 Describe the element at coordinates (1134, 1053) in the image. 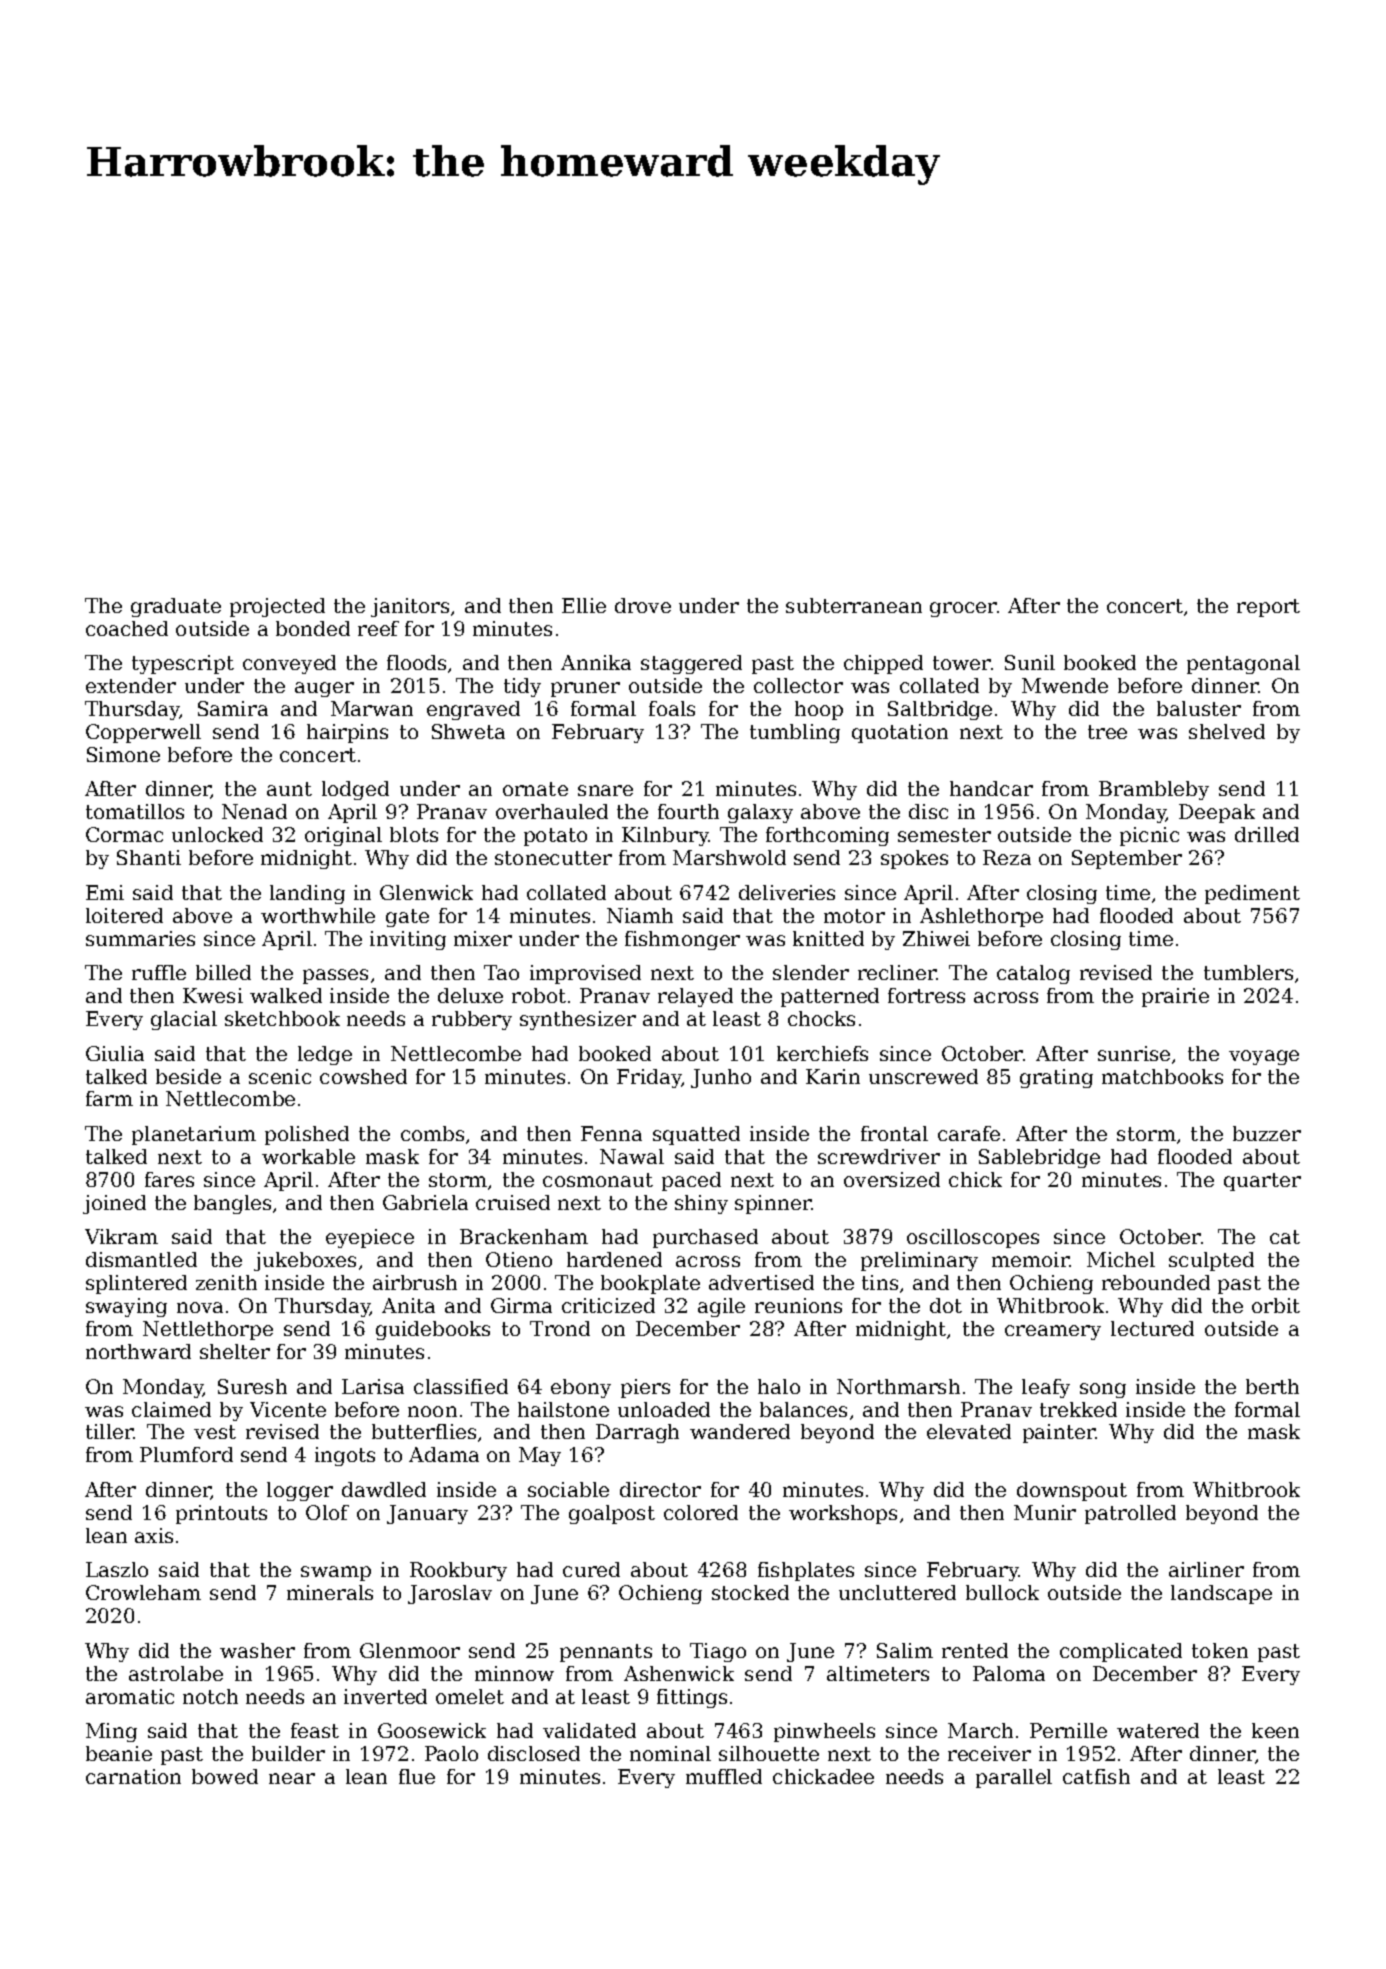

I see `sunrise` at that location.
